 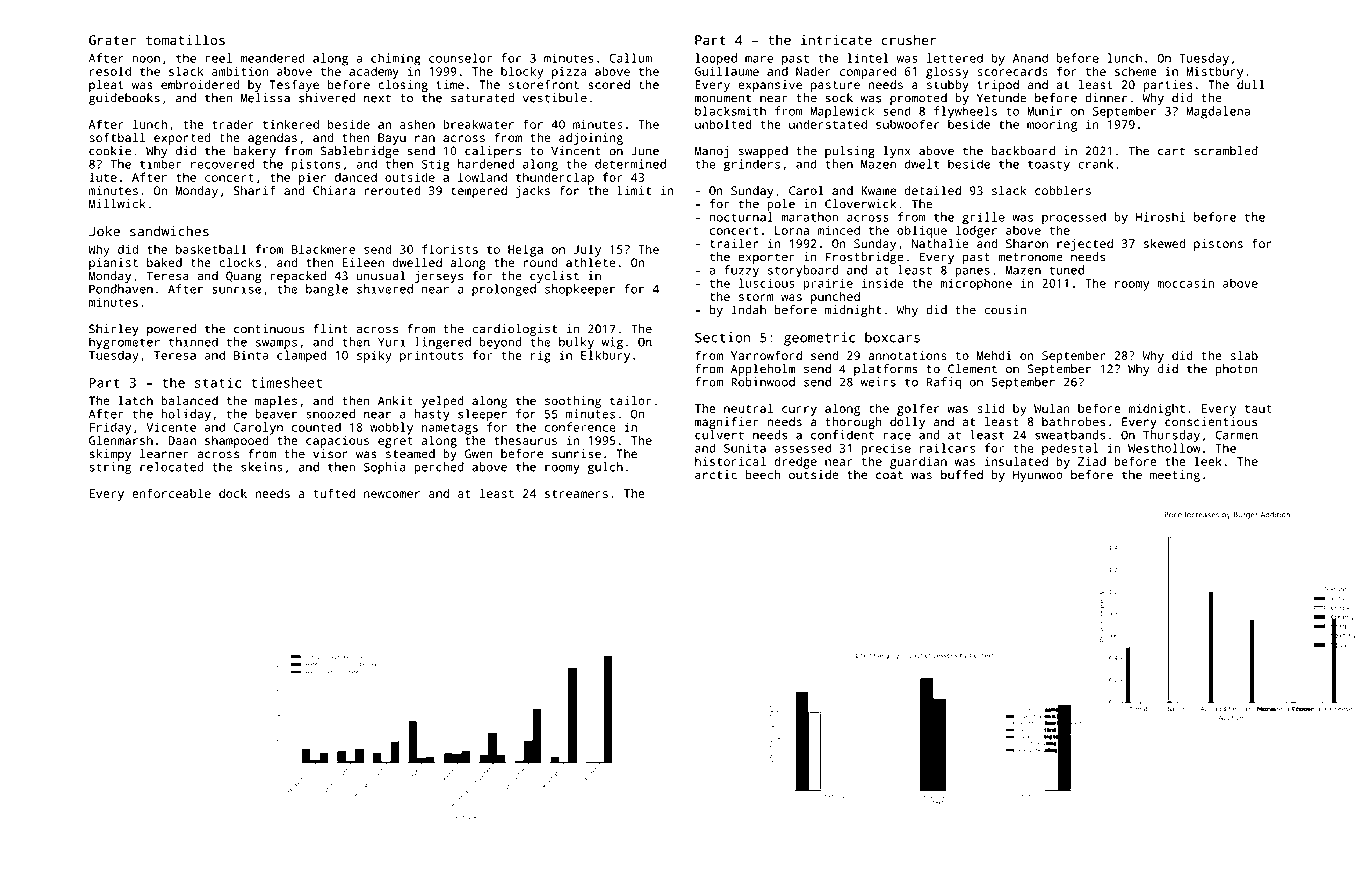 What do you see at coordinates (836, 40) in the screenshot?
I see `intricate` at bounding box center [836, 40].
